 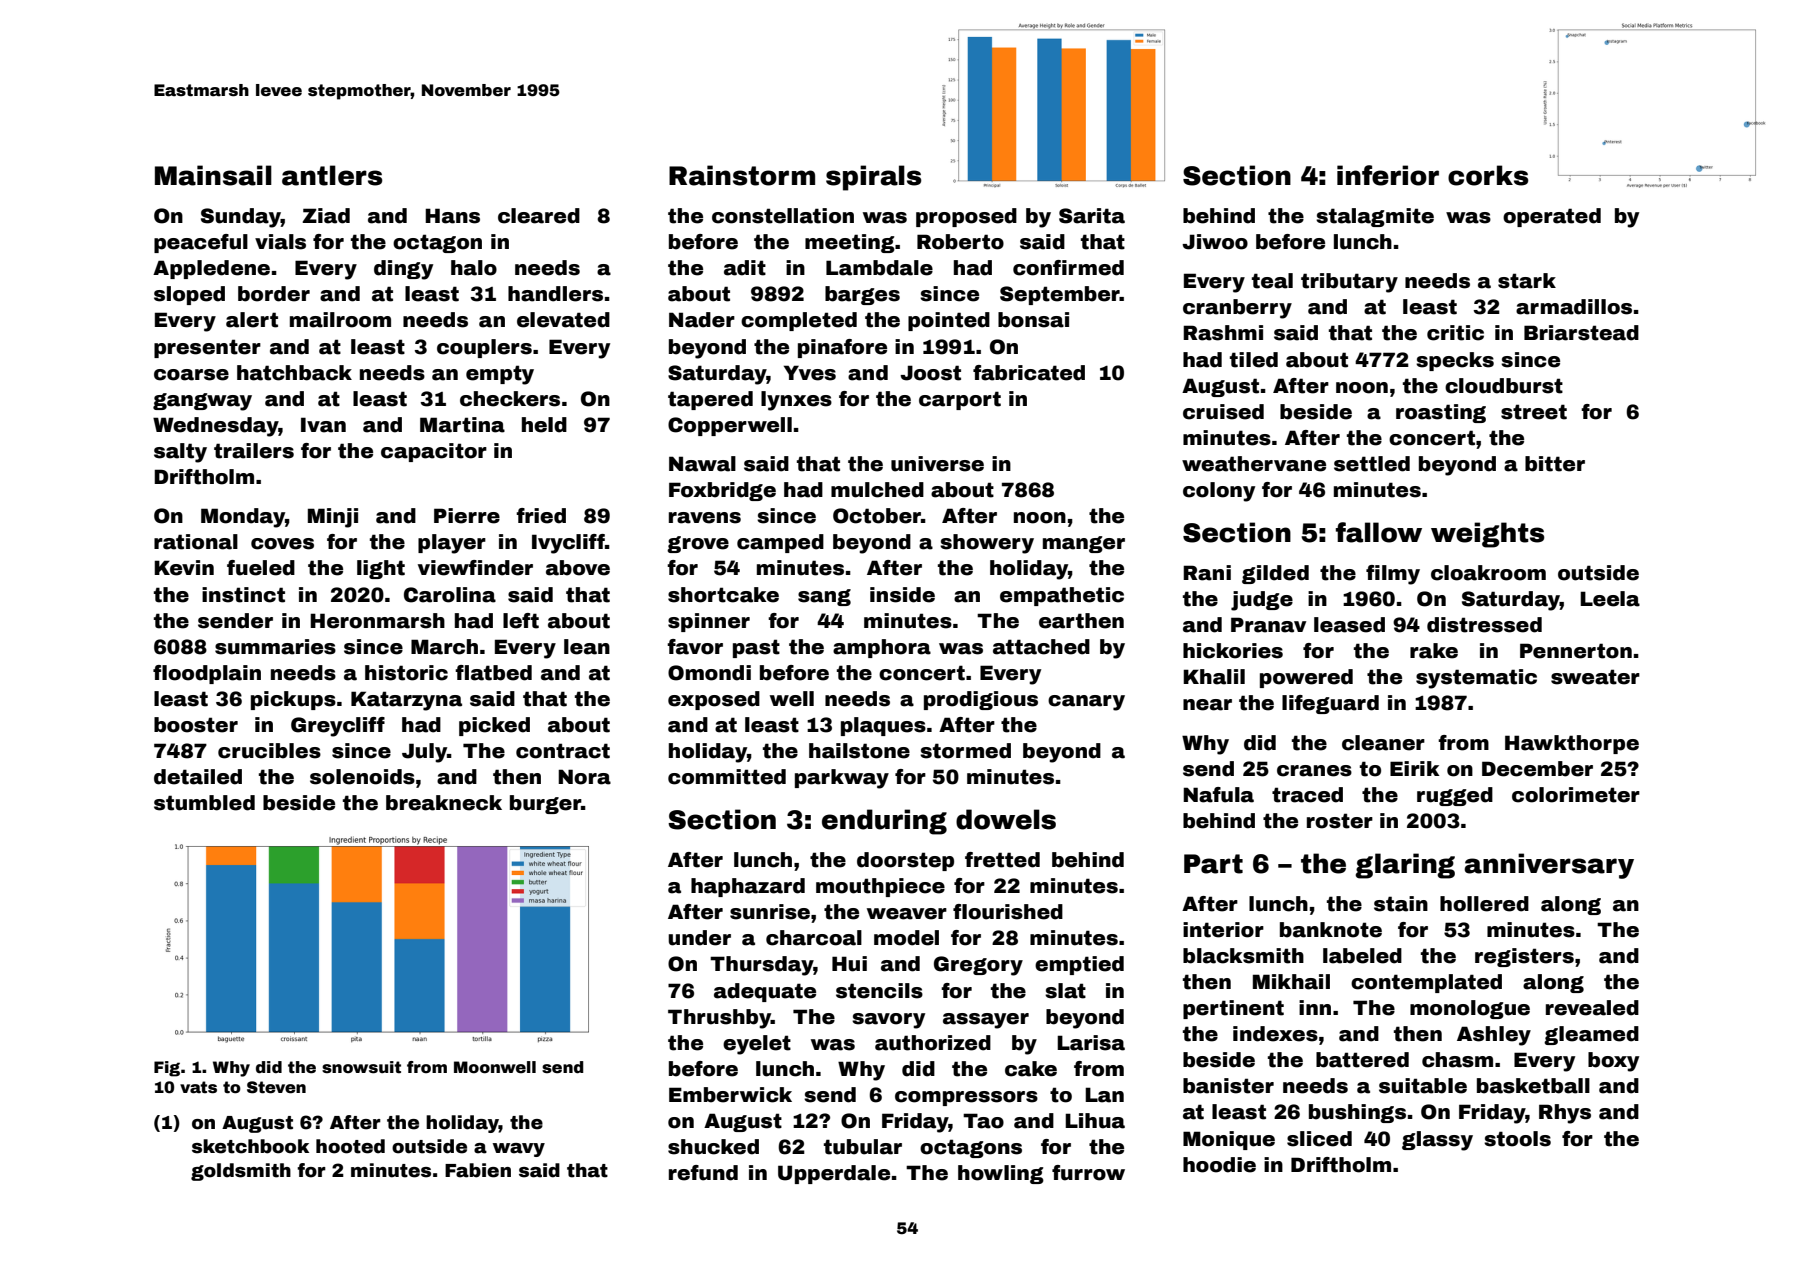 I want to click on Ziad, so click(x=326, y=216).
